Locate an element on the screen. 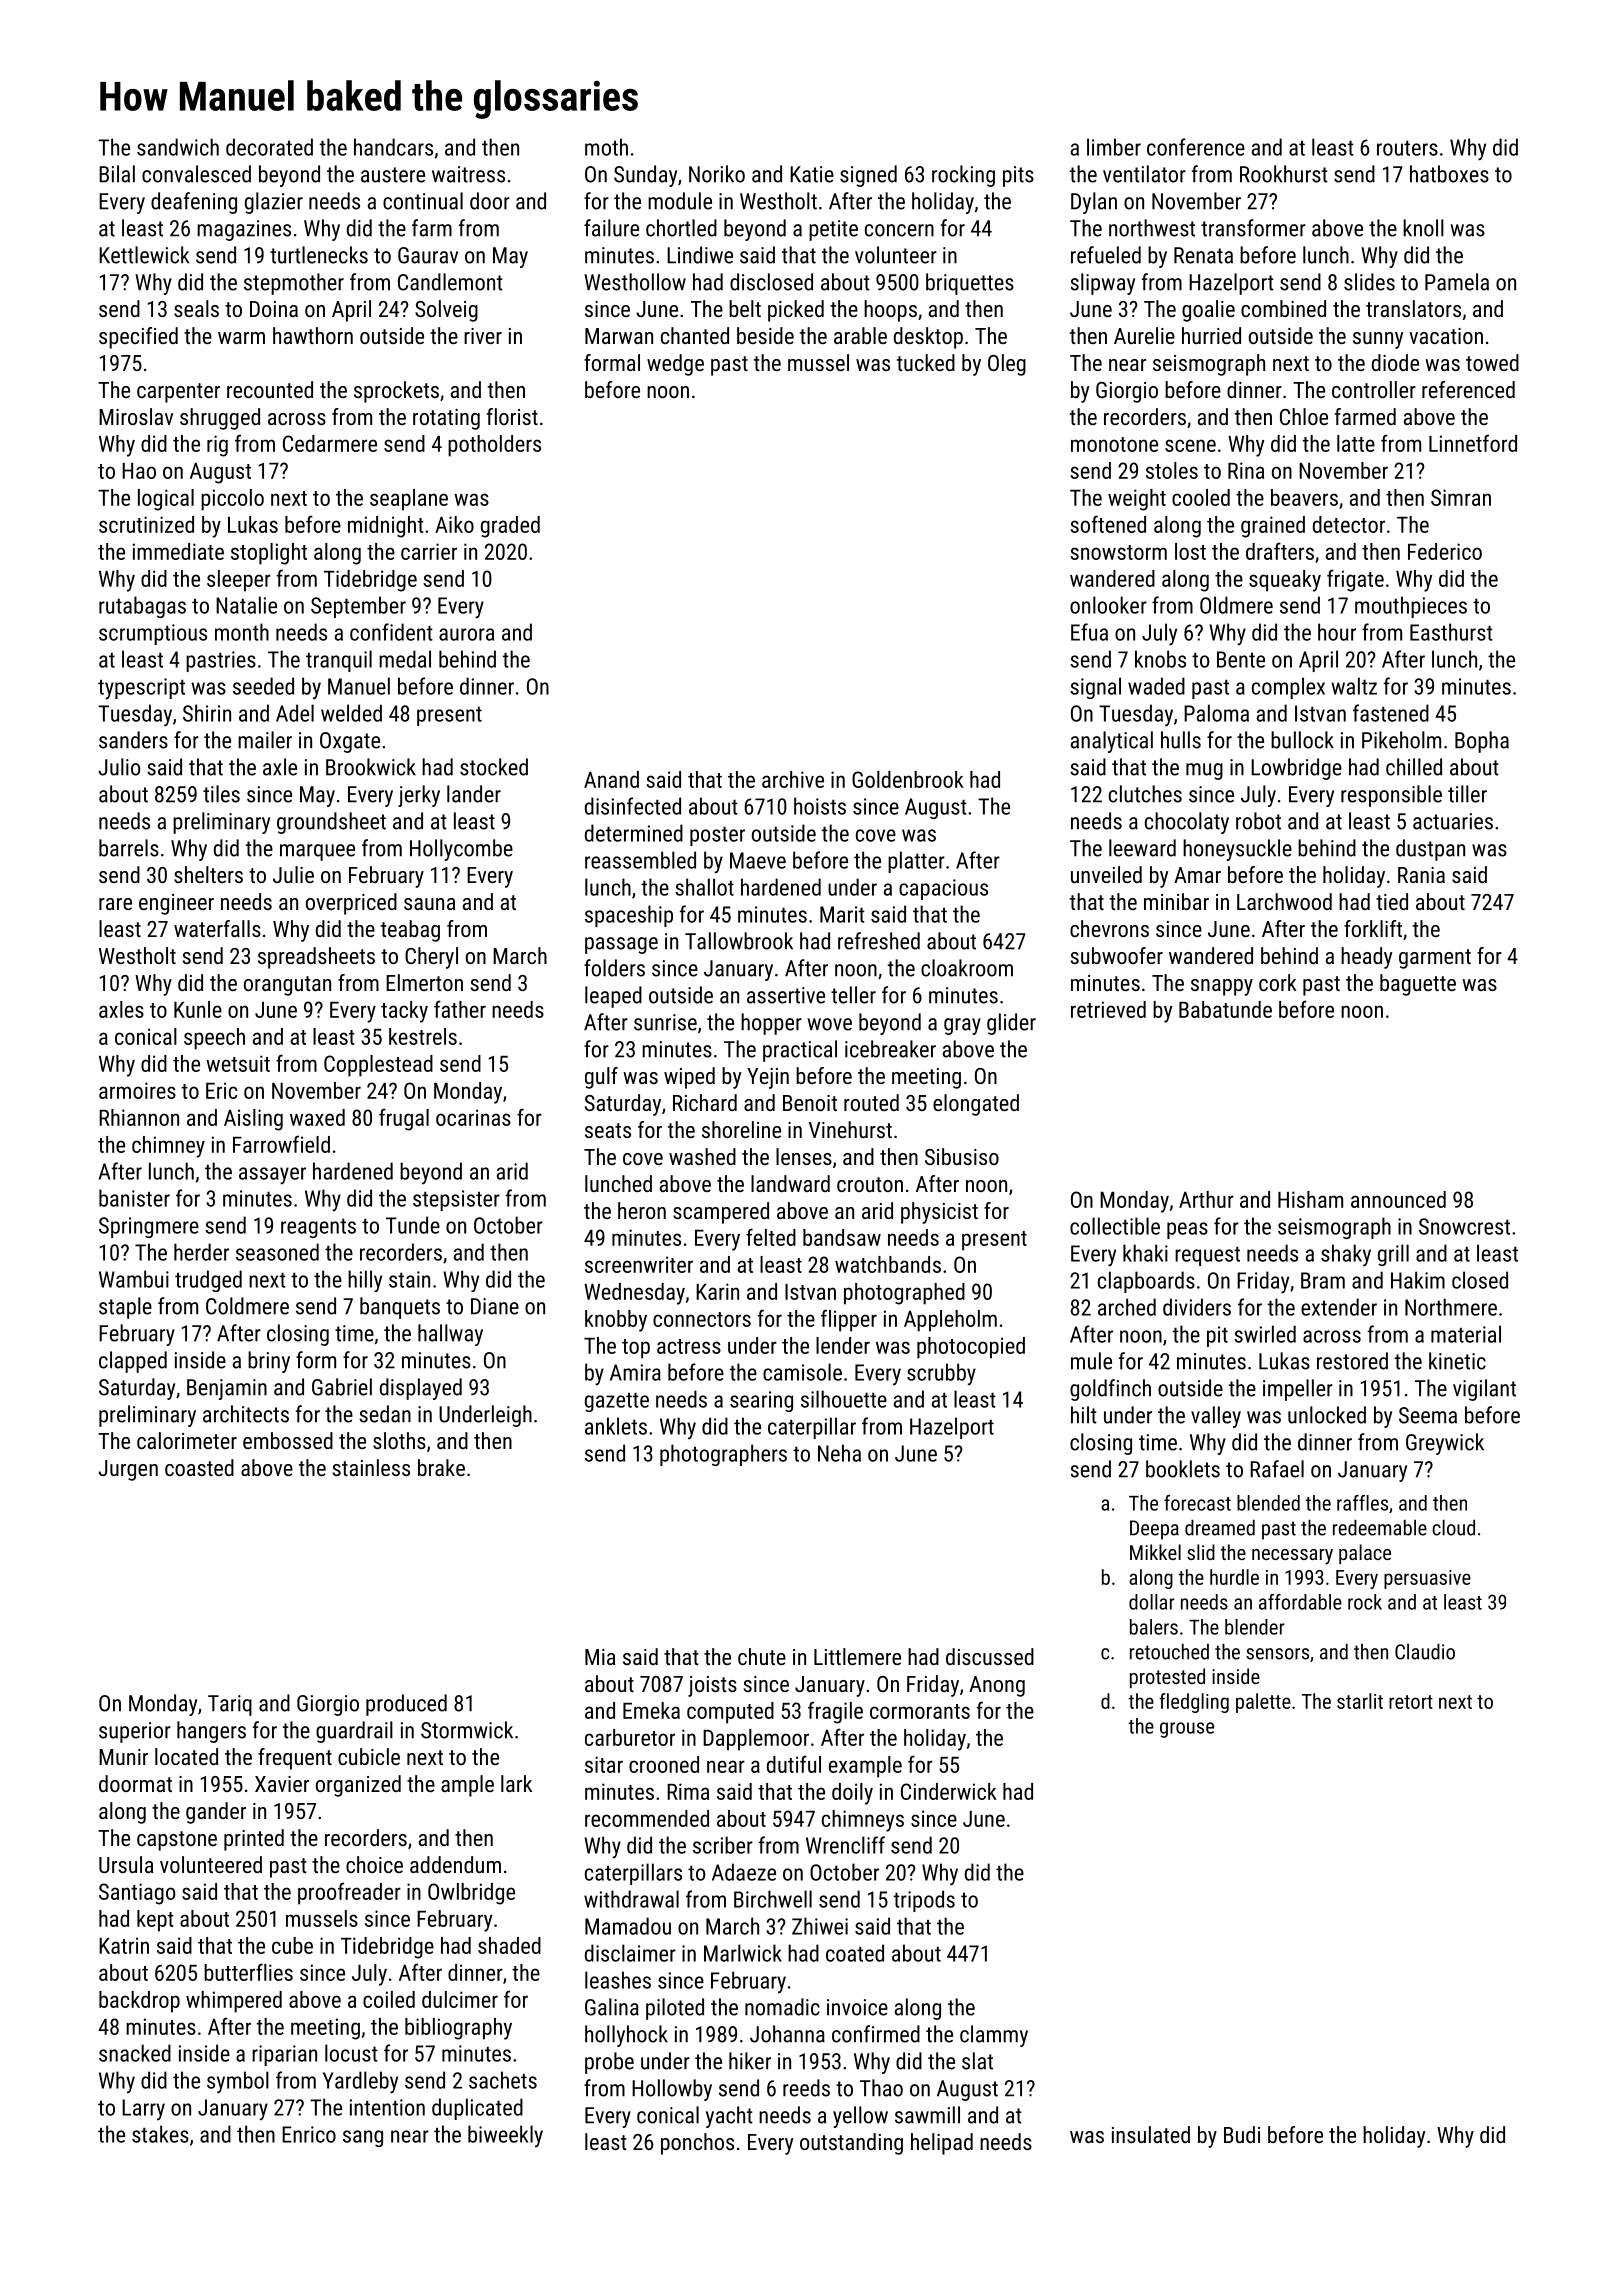  swirled is located at coordinates (1265, 1334).
